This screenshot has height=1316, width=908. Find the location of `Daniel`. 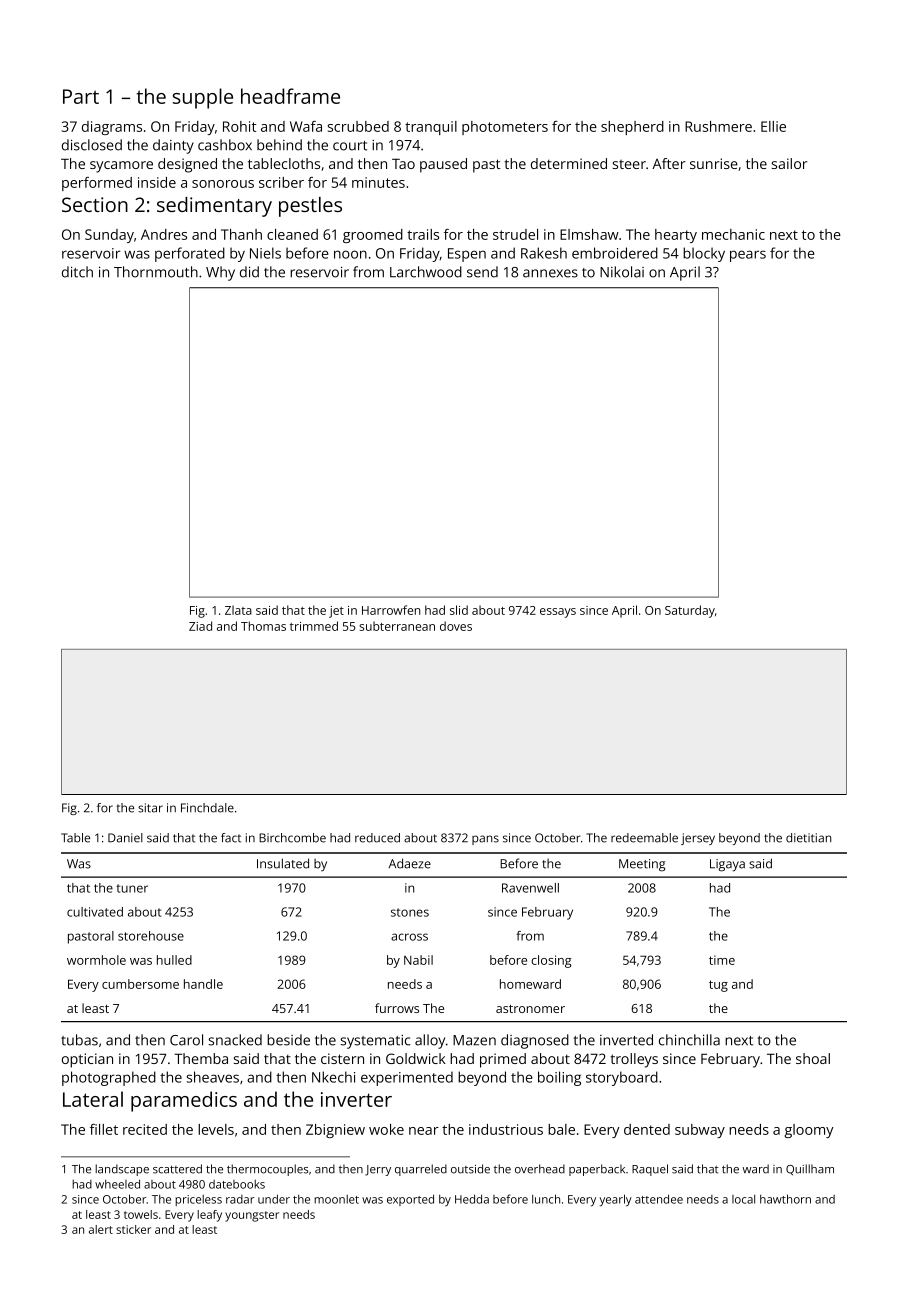

Daniel is located at coordinates (125, 838).
